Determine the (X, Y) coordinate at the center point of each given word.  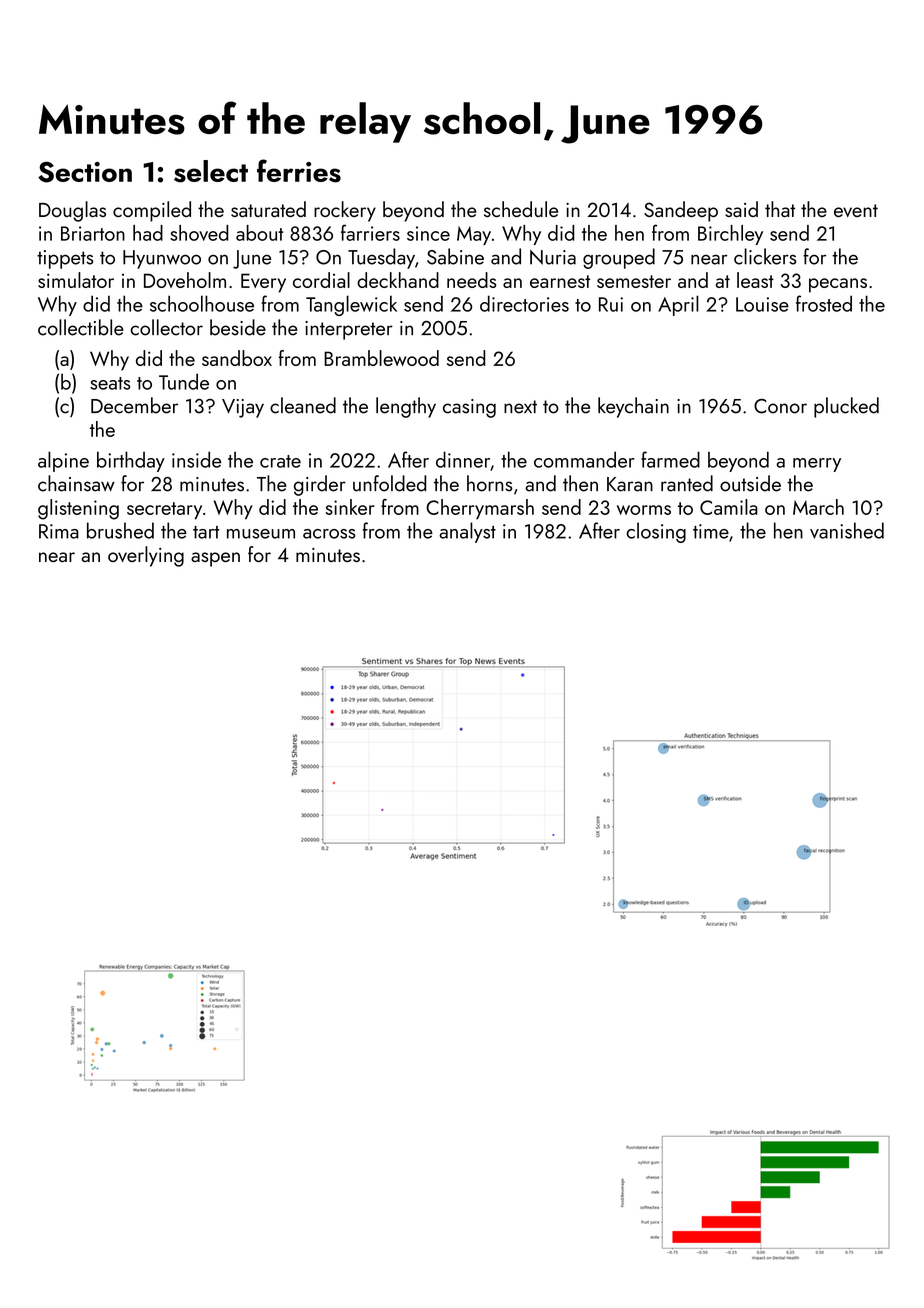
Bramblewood (381, 358)
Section (85, 172)
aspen (215, 559)
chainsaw (76, 483)
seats (110, 383)
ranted (687, 483)
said (741, 209)
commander (584, 459)
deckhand (398, 280)
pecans (838, 285)
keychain (633, 407)
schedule (521, 209)
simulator (76, 280)
